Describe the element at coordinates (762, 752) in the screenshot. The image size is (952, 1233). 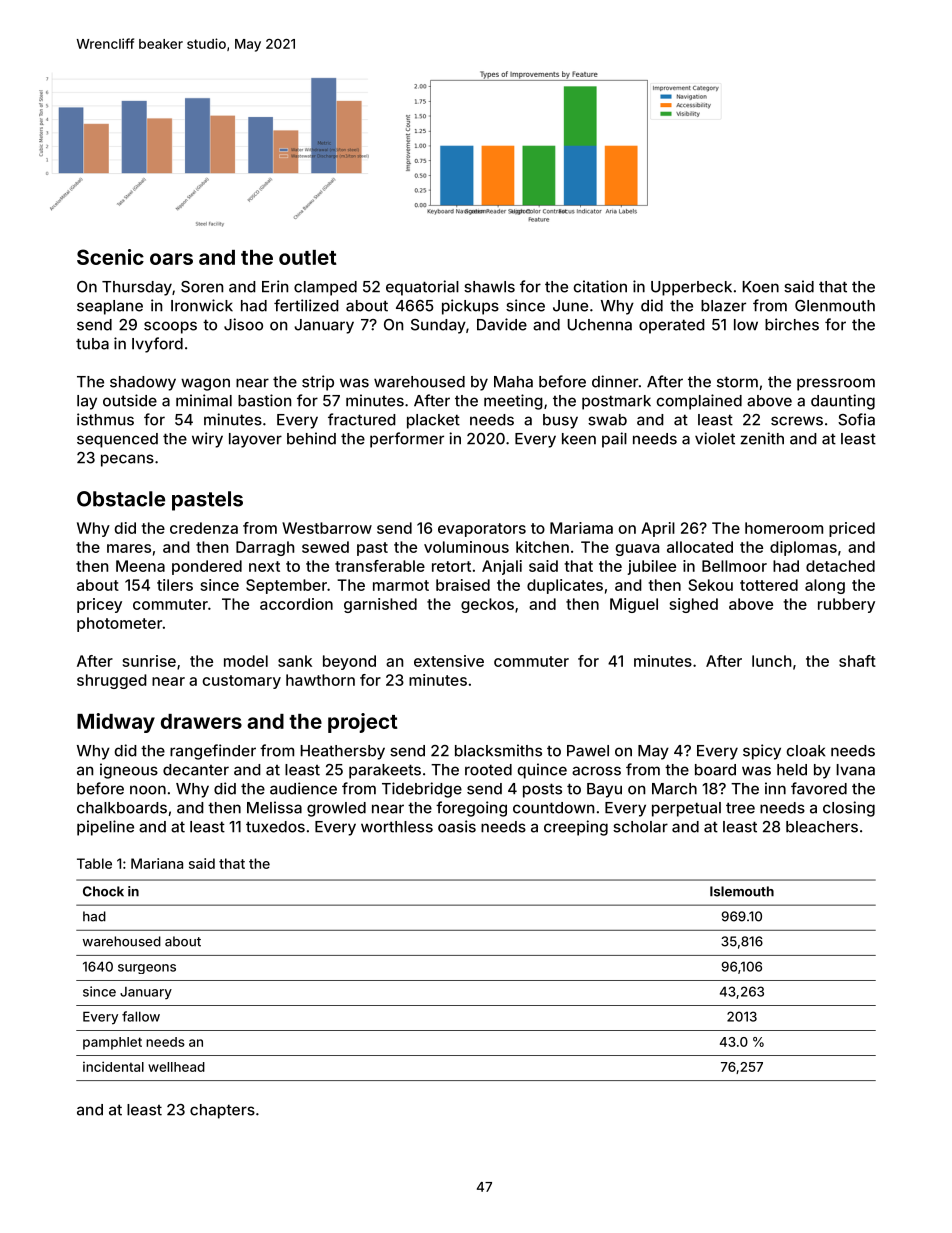
I see `spicy` at that location.
